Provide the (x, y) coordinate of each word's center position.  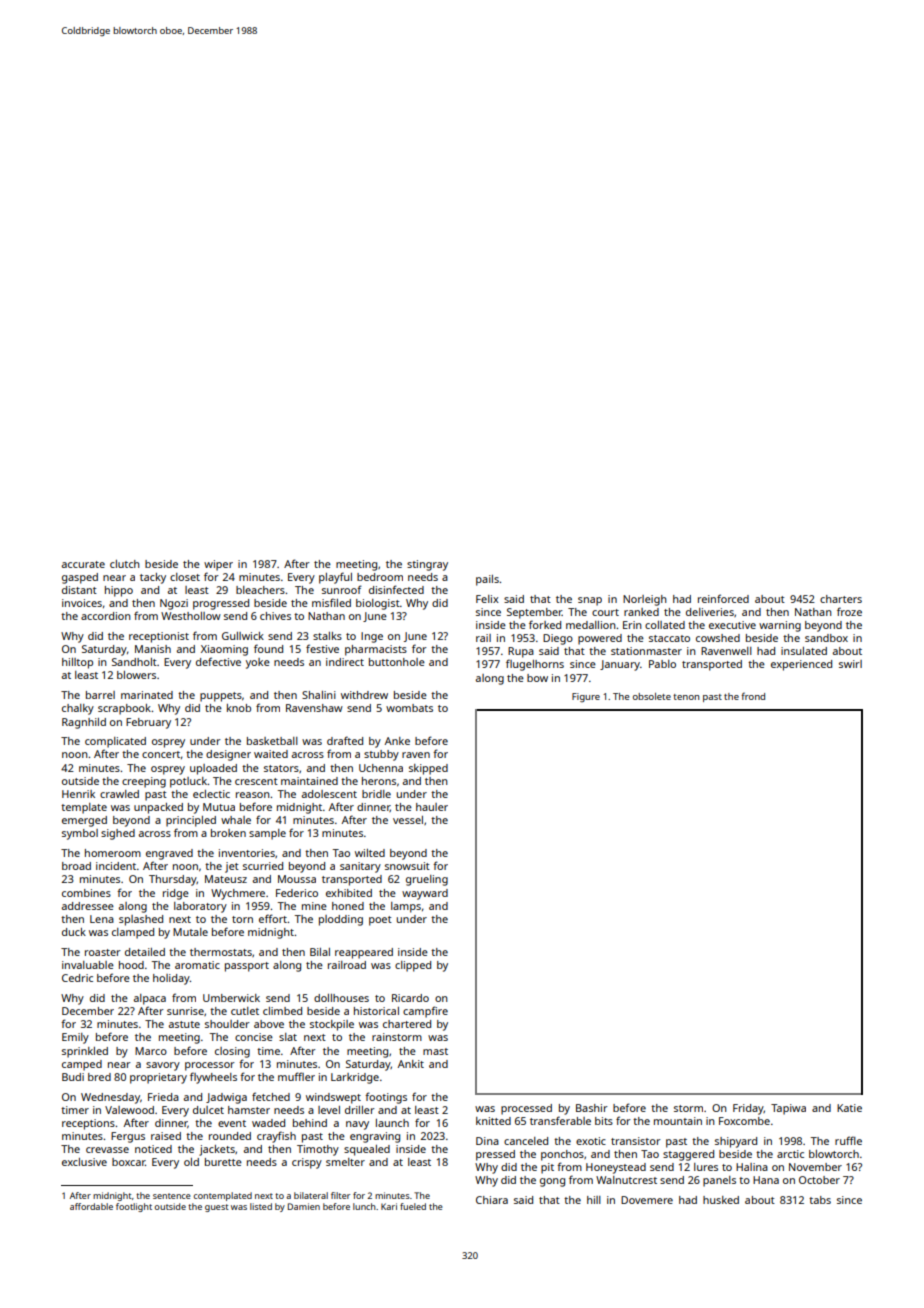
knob (239, 708)
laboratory (200, 907)
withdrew (364, 695)
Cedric (77, 978)
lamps (406, 907)
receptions (88, 1124)
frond (753, 696)
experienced (801, 665)
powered (600, 639)
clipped (413, 966)
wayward (425, 894)
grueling (427, 880)
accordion (106, 616)
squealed (367, 1150)
